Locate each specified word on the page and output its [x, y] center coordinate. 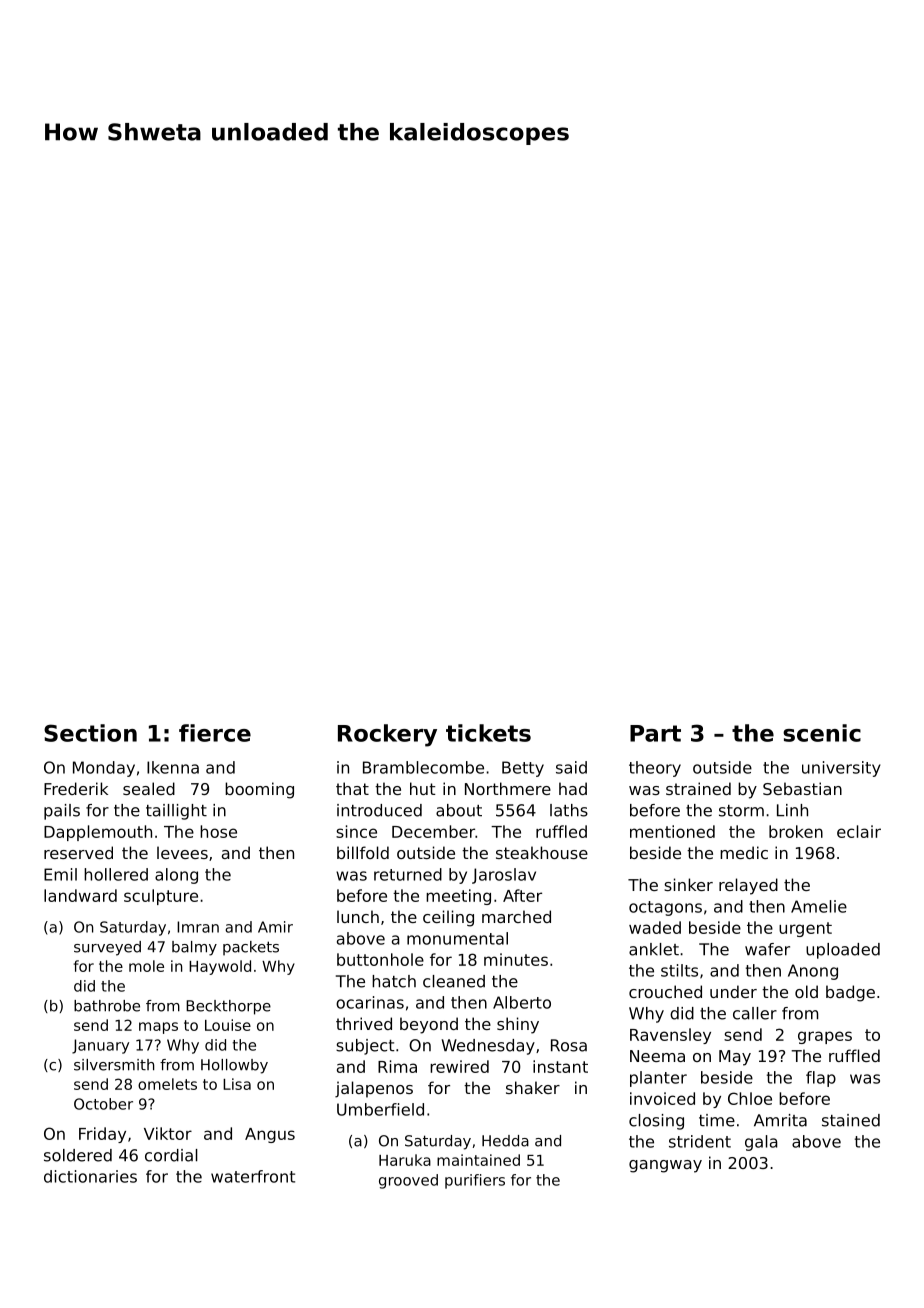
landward [80, 895]
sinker [688, 884]
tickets [488, 733]
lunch [358, 916]
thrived [364, 1023]
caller [755, 1013]
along [176, 876]
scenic [822, 733]
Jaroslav [504, 876]
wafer [767, 949]
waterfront [253, 1176]
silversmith [114, 1065]
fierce [215, 733]
